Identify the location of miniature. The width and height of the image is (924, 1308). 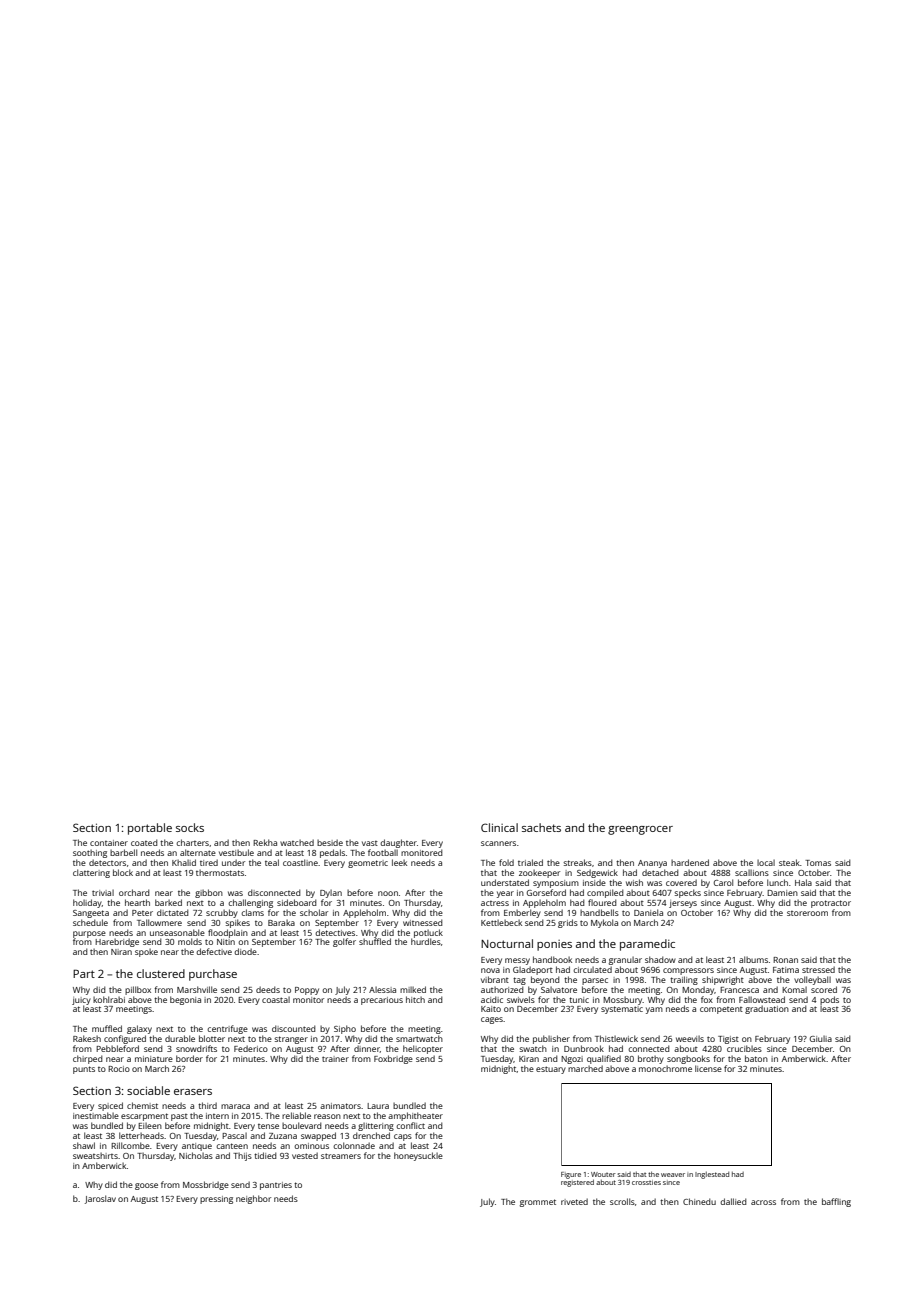
(154, 1059).
